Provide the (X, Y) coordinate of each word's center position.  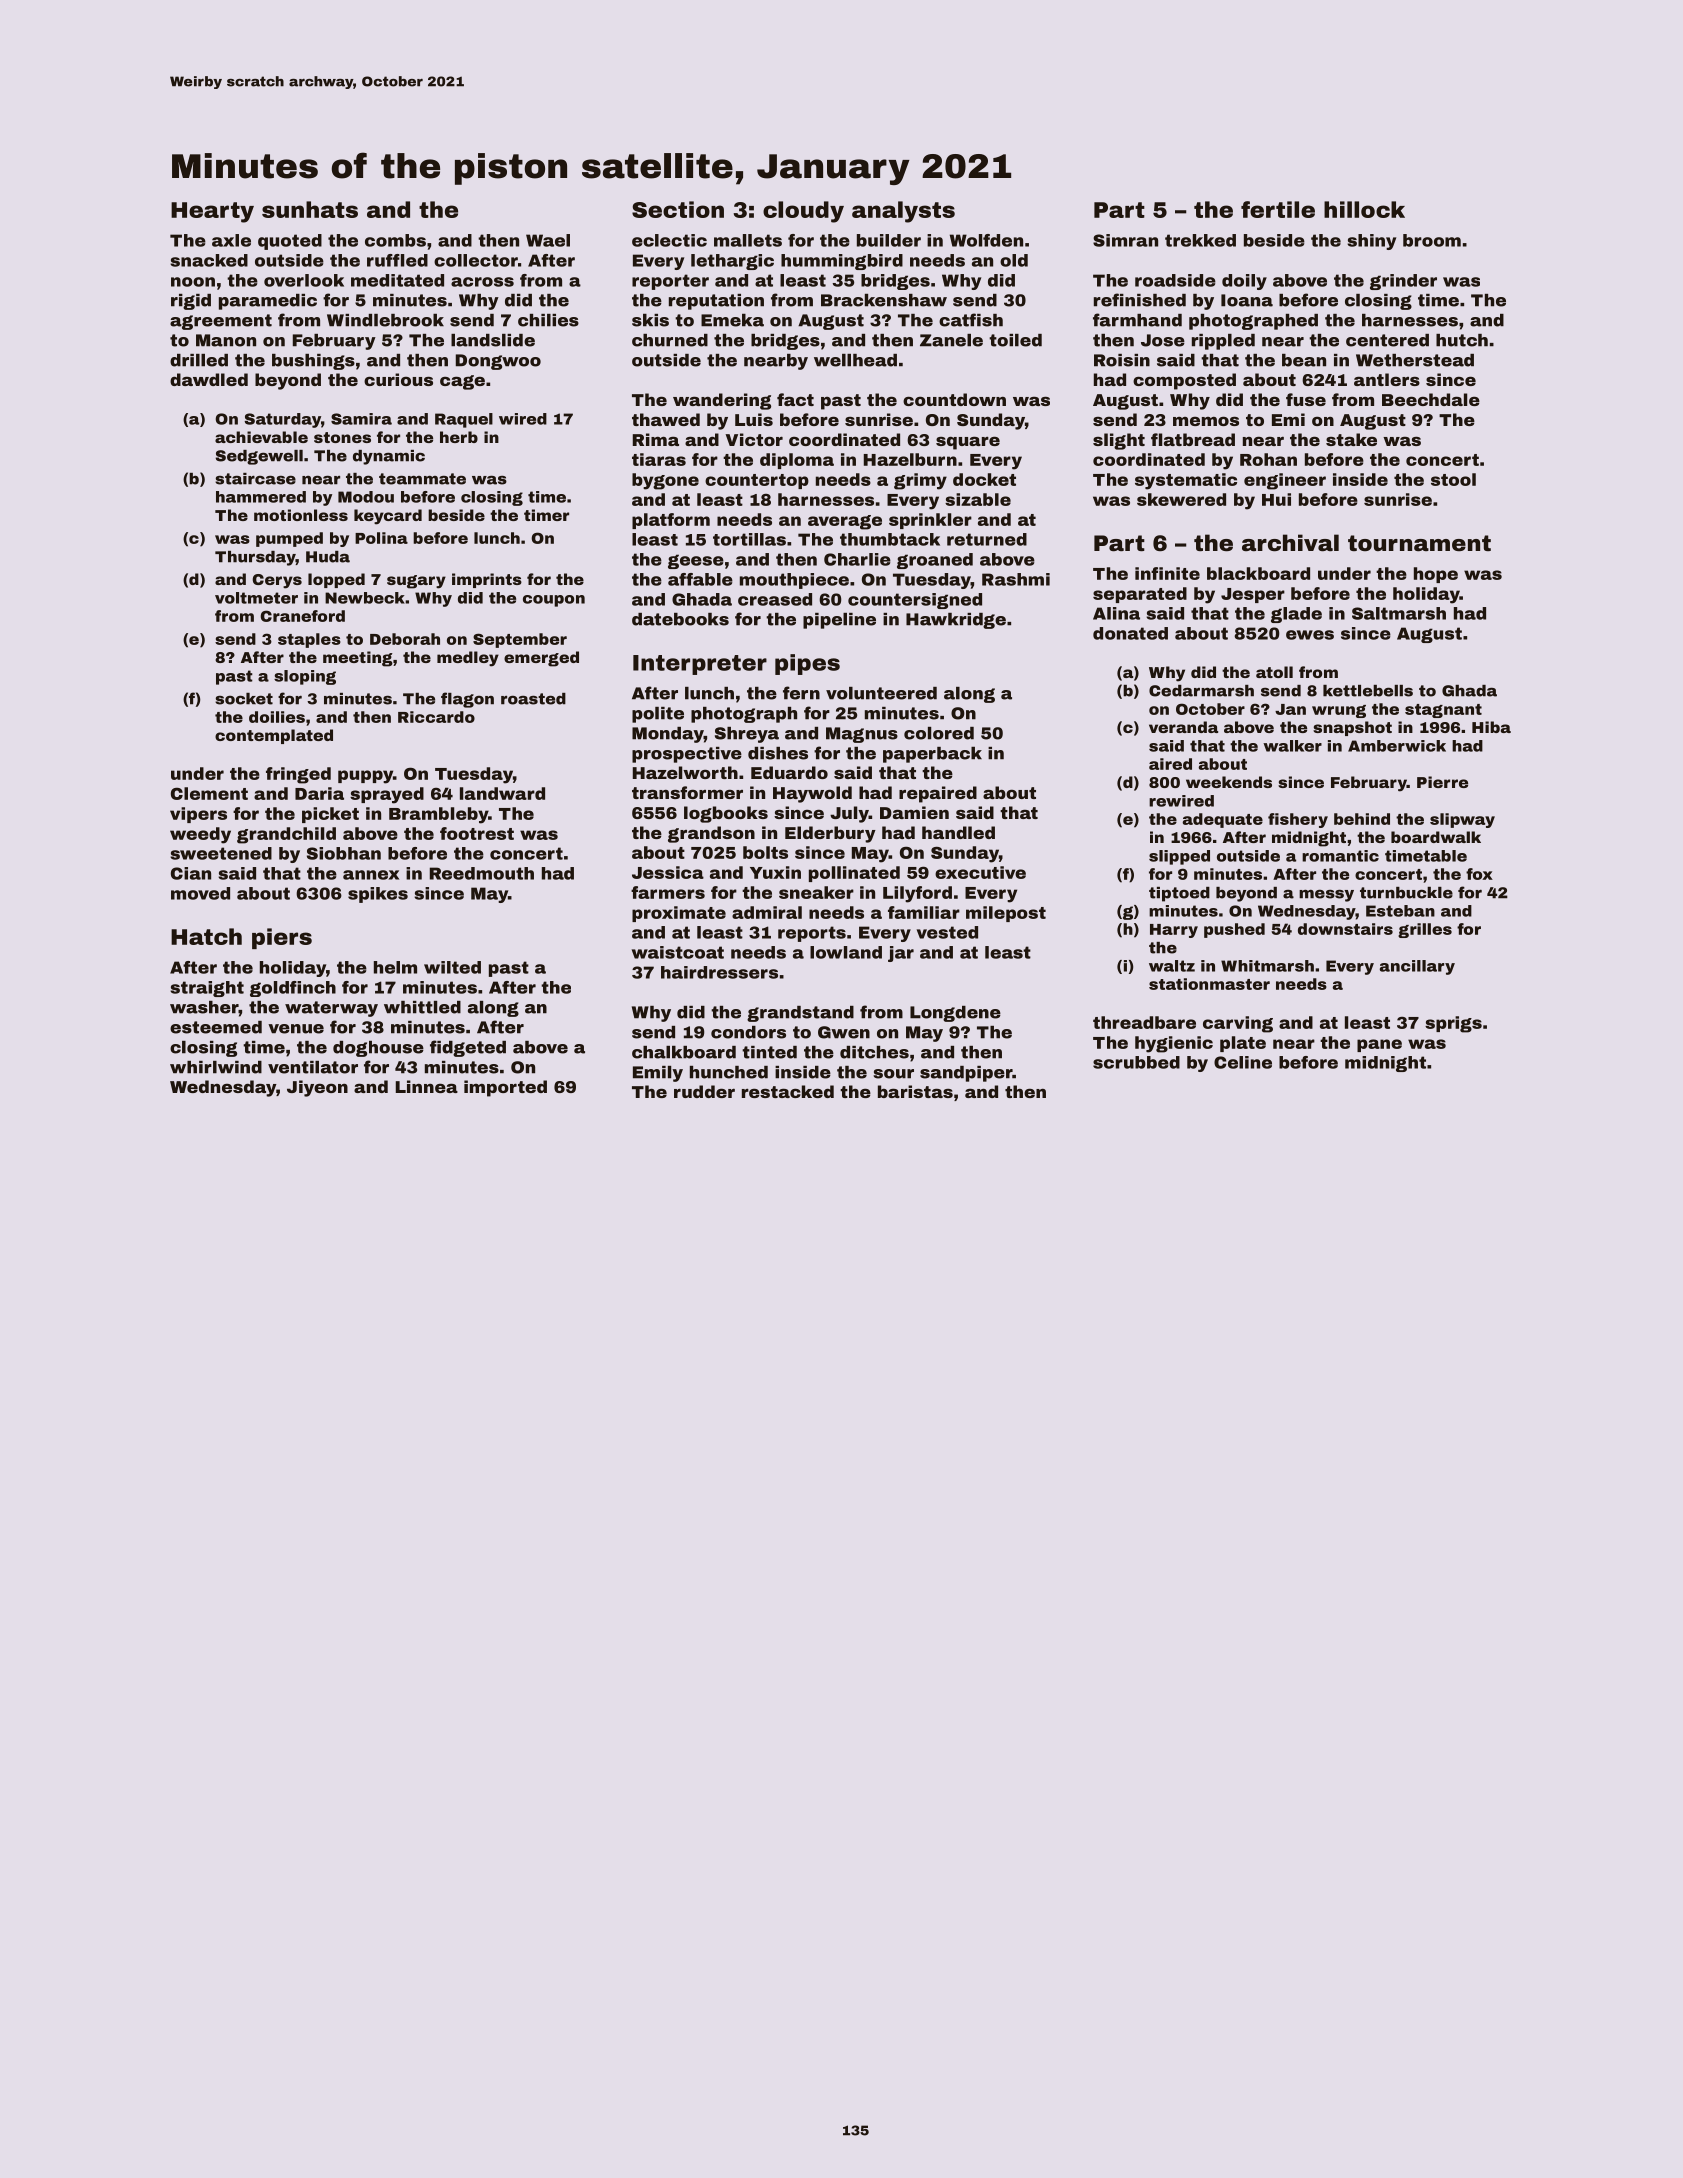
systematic (1186, 481)
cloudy (803, 212)
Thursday (255, 558)
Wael (548, 240)
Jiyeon (317, 1088)
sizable (978, 499)
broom (1432, 240)
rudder (704, 1091)
